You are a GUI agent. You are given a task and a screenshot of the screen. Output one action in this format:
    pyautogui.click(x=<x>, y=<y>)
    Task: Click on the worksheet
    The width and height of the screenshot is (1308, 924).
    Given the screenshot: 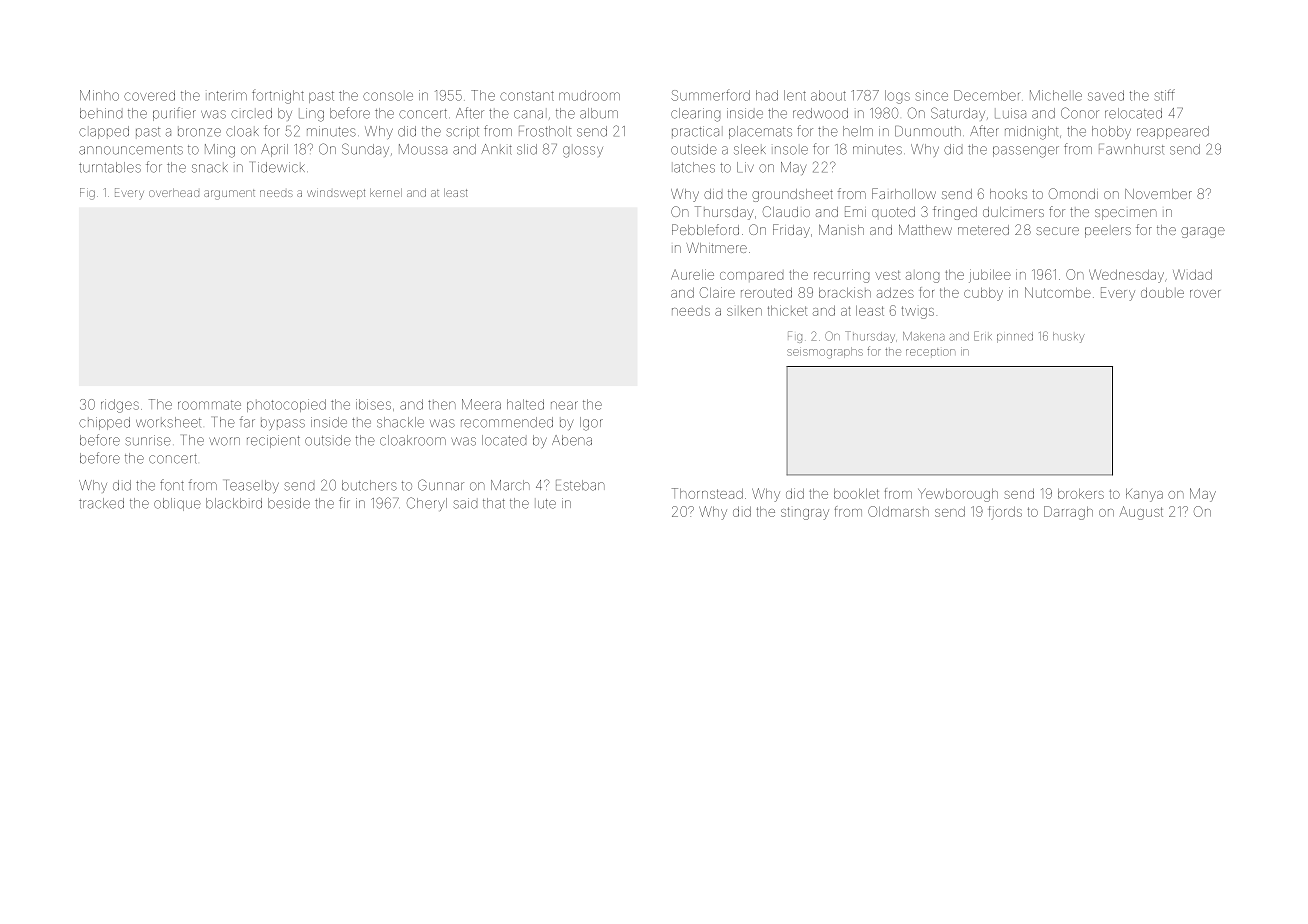 What is the action you would take?
    pyautogui.click(x=168, y=422)
